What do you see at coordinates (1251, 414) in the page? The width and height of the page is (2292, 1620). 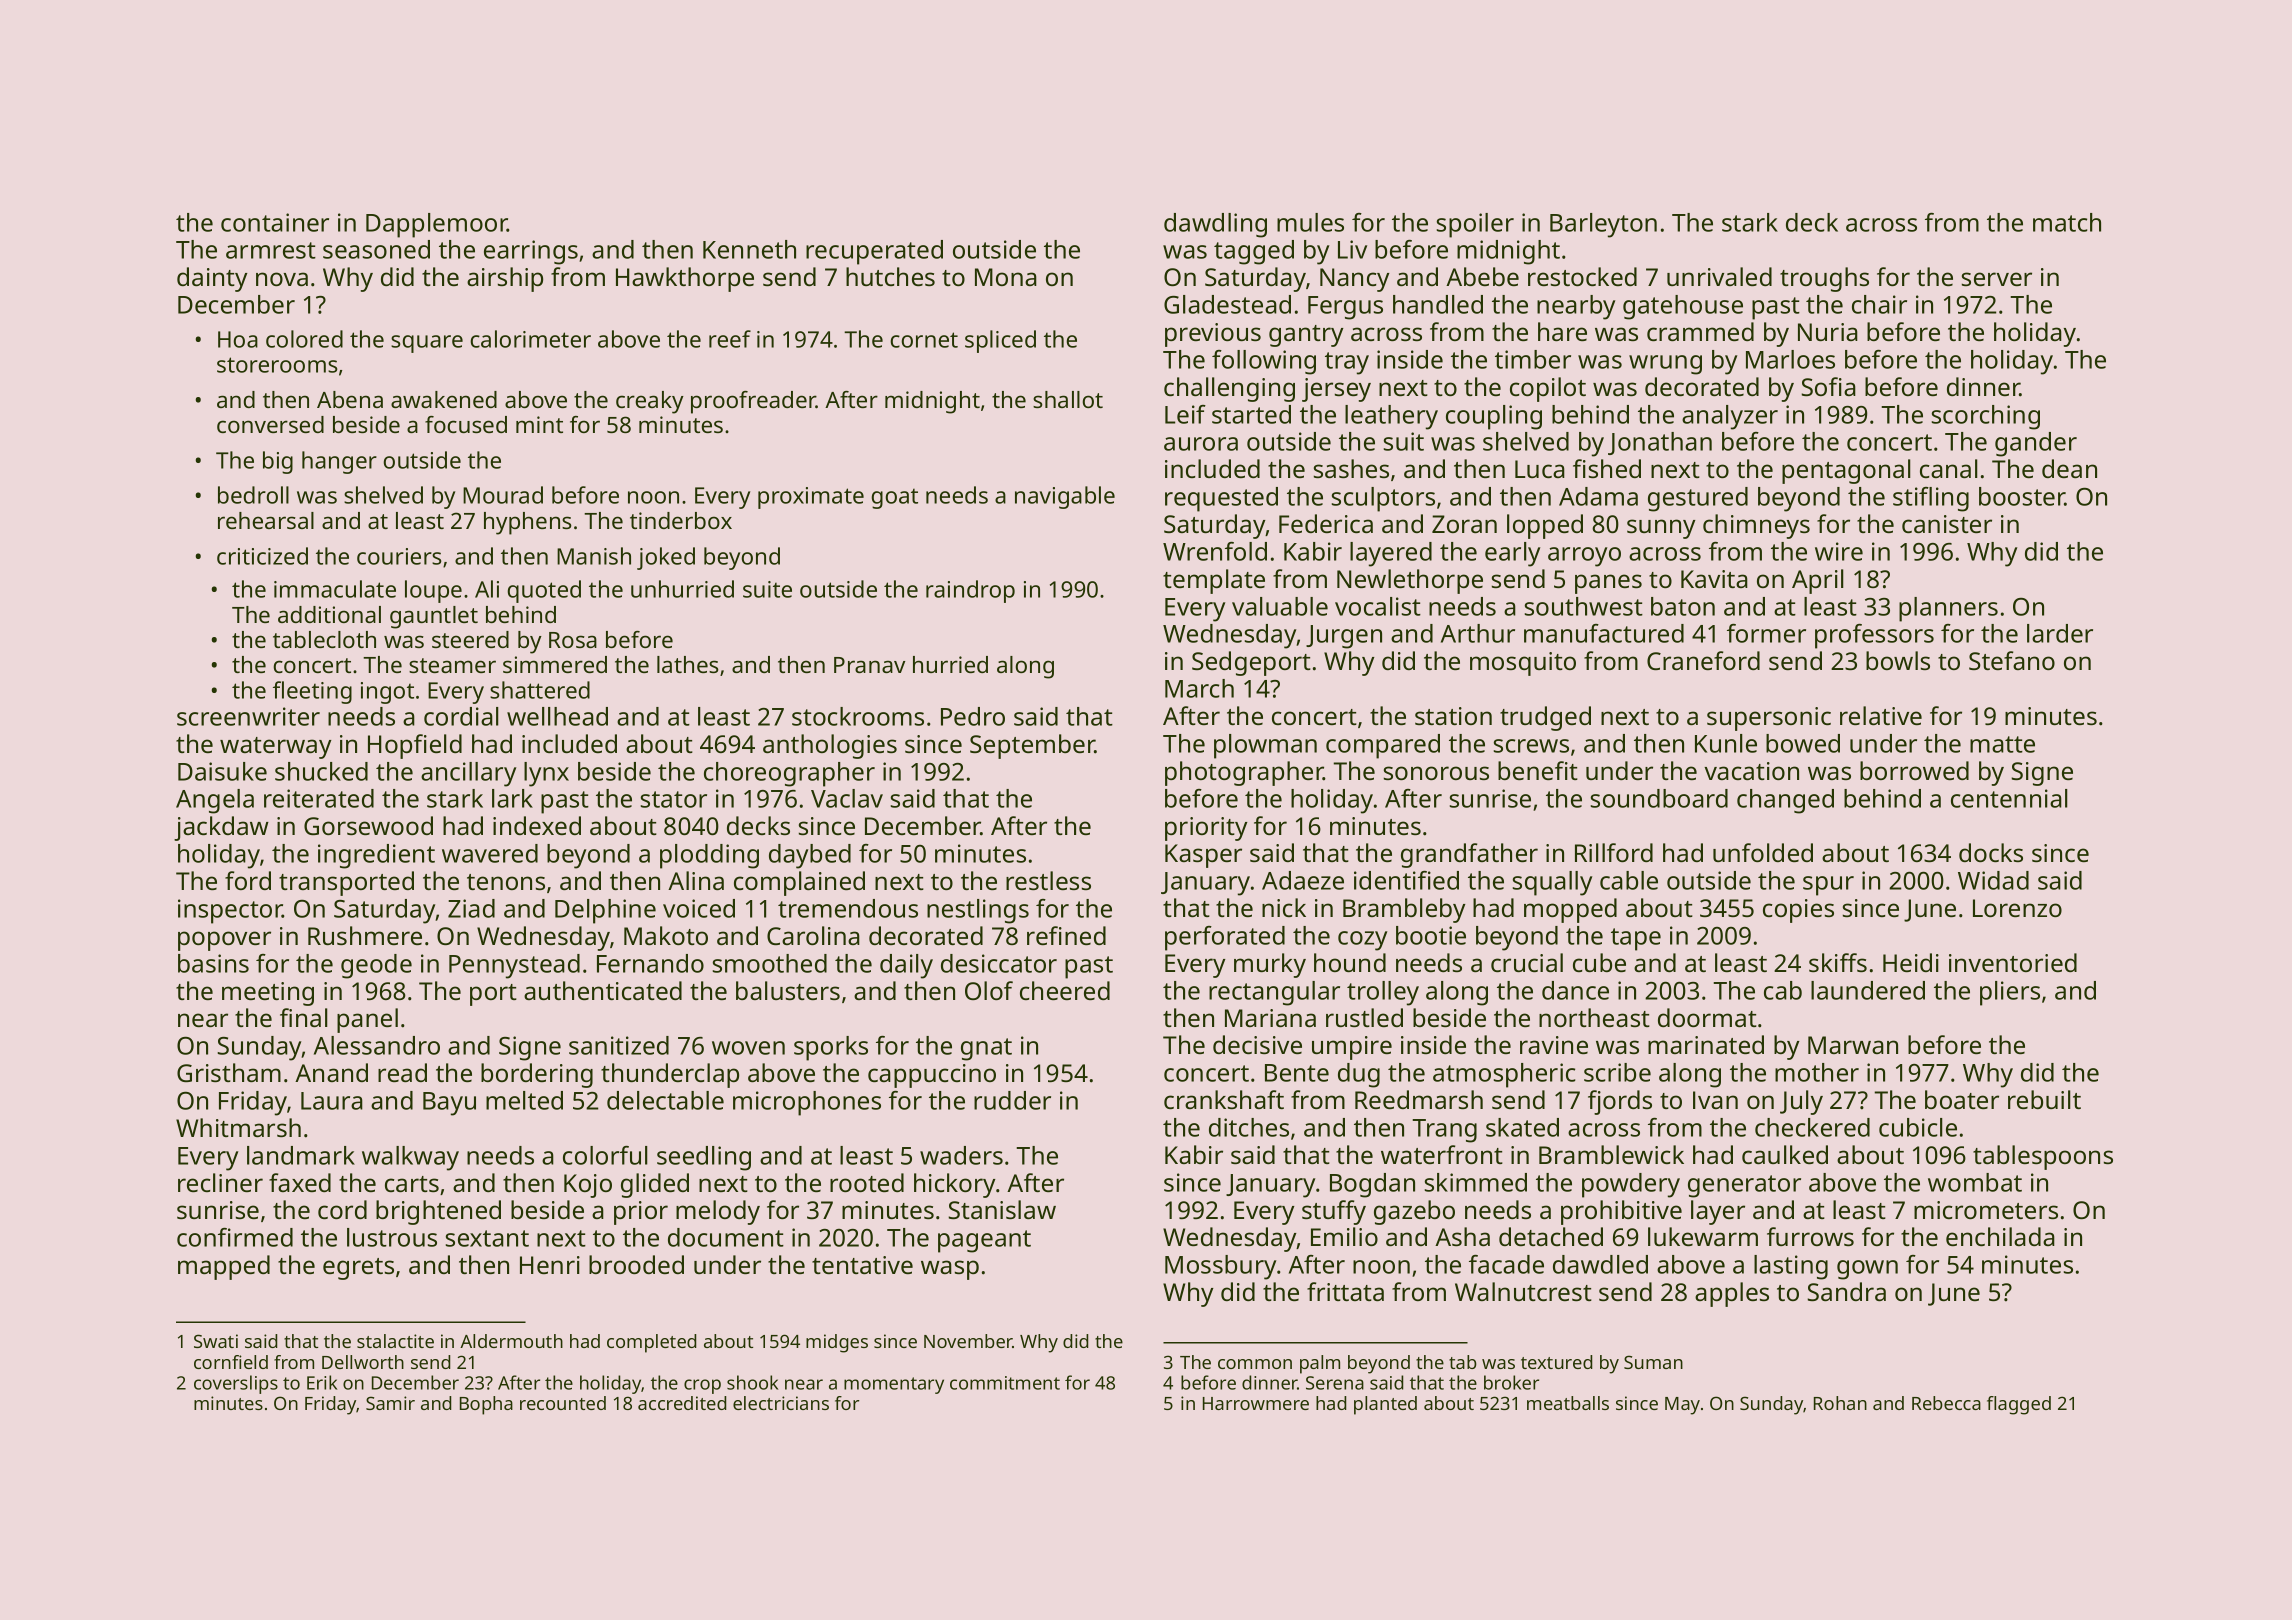 I see `started` at bounding box center [1251, 414].
